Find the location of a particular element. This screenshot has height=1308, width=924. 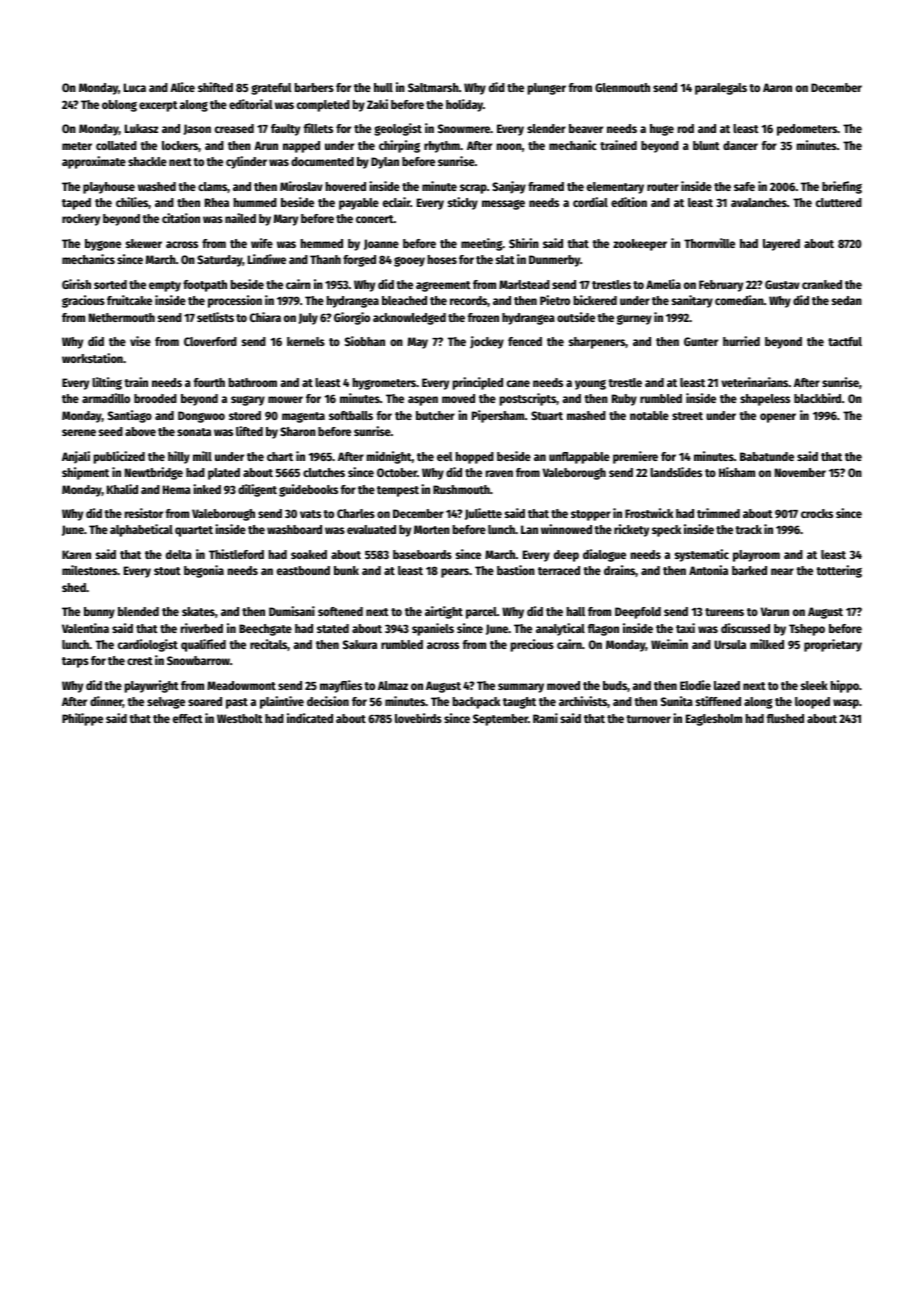

stopper is located at coordinates (591, 515).
